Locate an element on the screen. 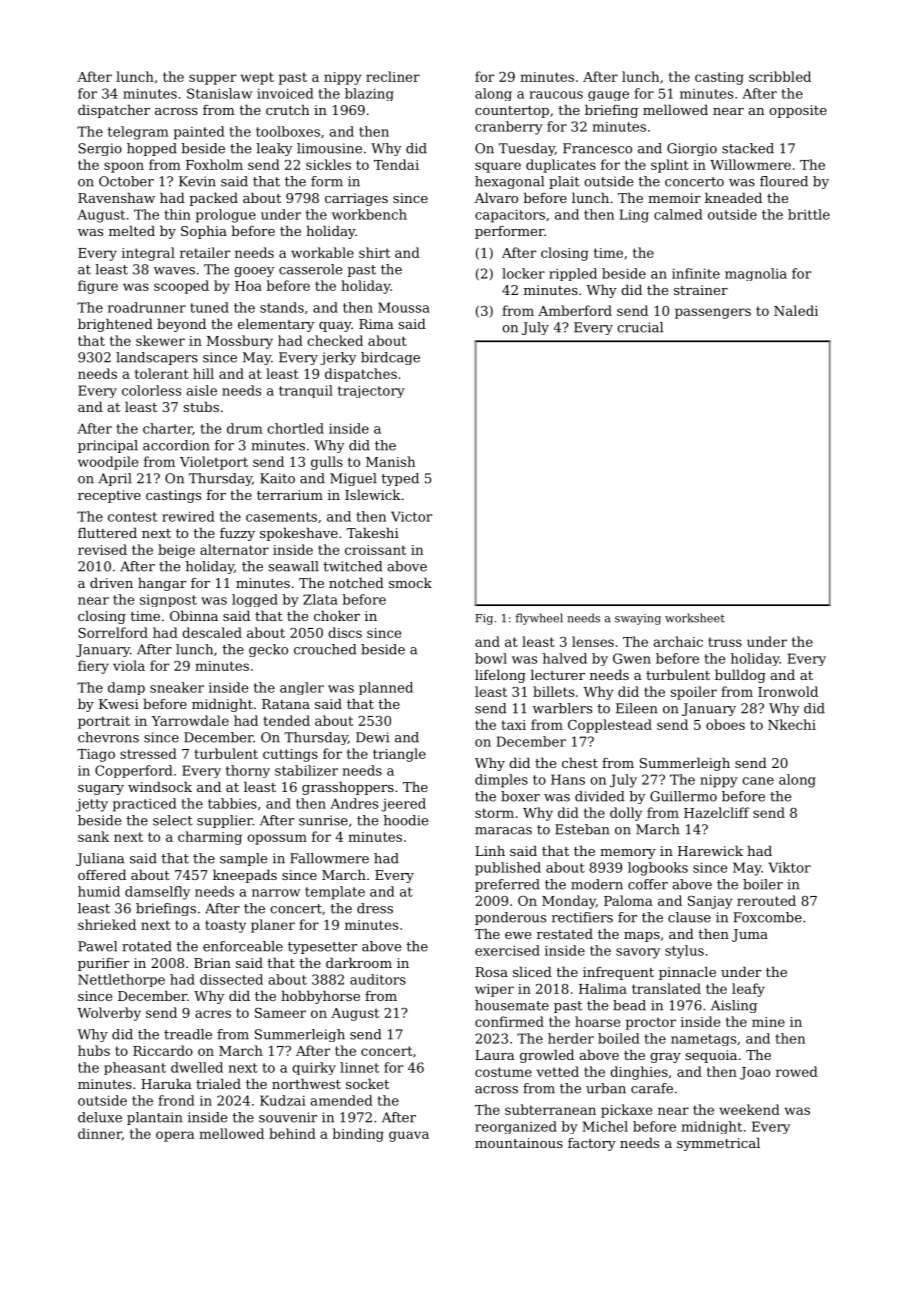 The image size is (908, 1316). Victor is located at coordinates (411, 516).
